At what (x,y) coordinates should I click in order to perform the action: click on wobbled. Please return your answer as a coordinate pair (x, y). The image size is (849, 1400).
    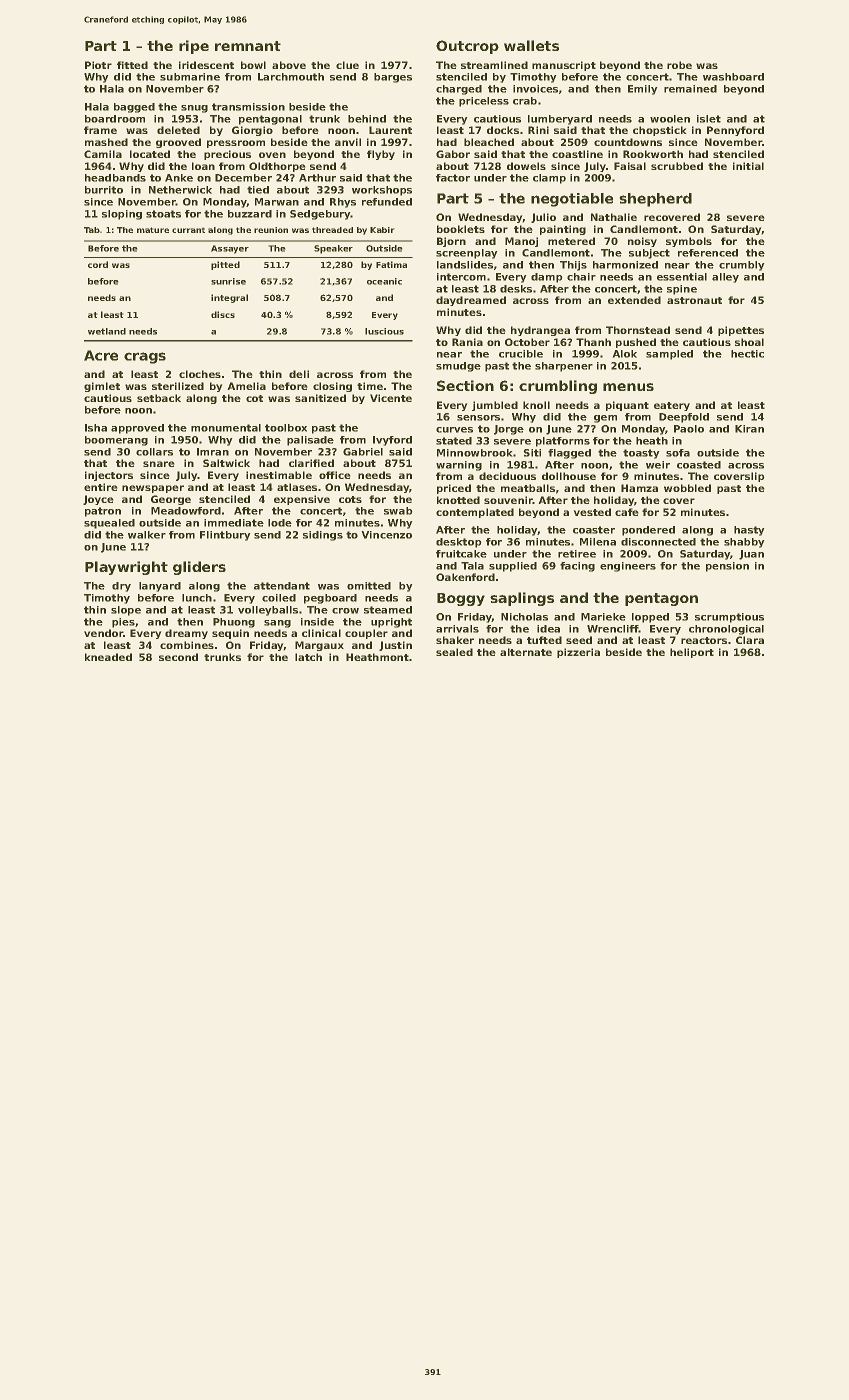
    Looking at the image, I should click on (687, 488).
